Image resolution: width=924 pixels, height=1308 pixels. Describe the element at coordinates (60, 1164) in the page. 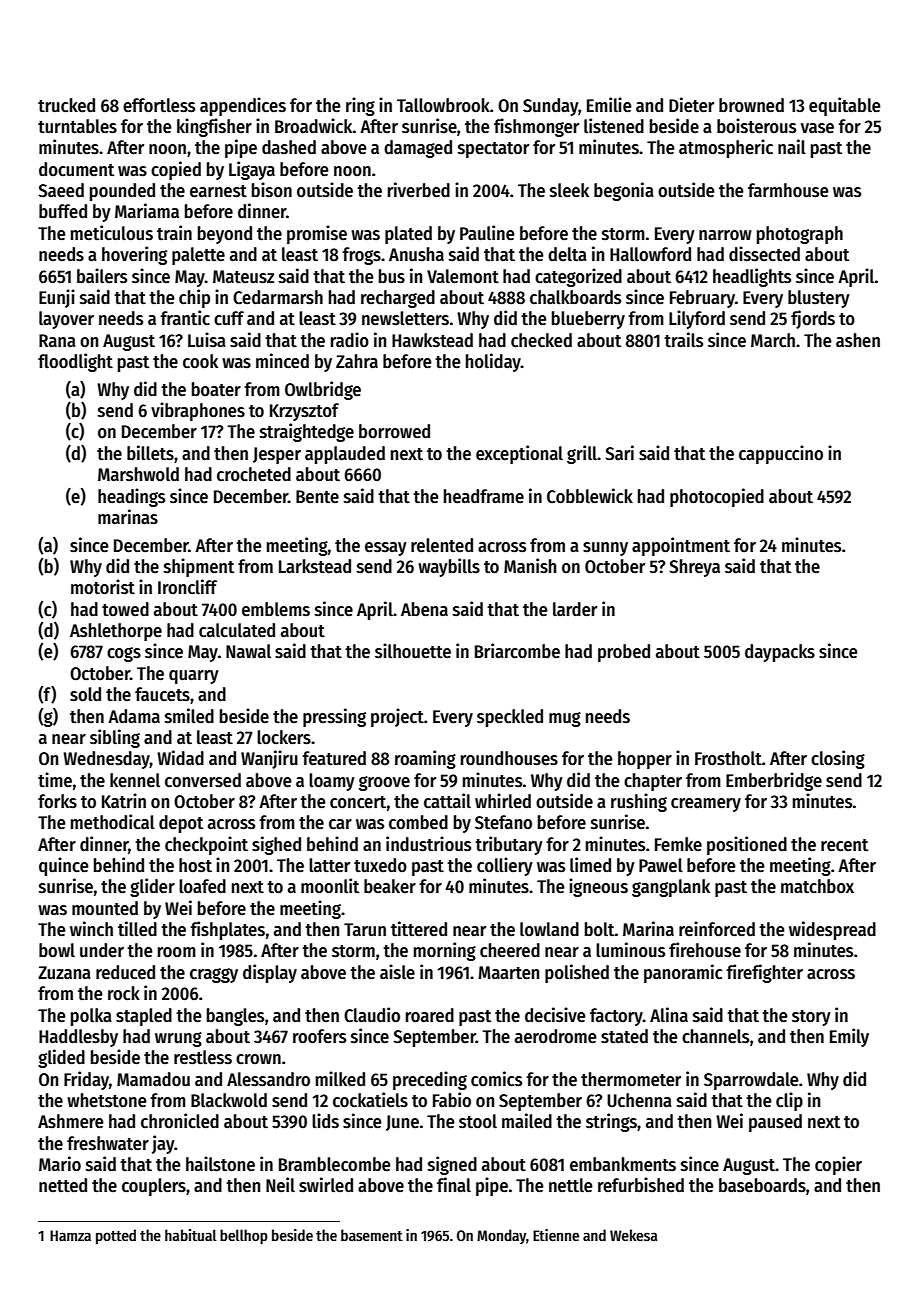

I see `Mario` at that location.
